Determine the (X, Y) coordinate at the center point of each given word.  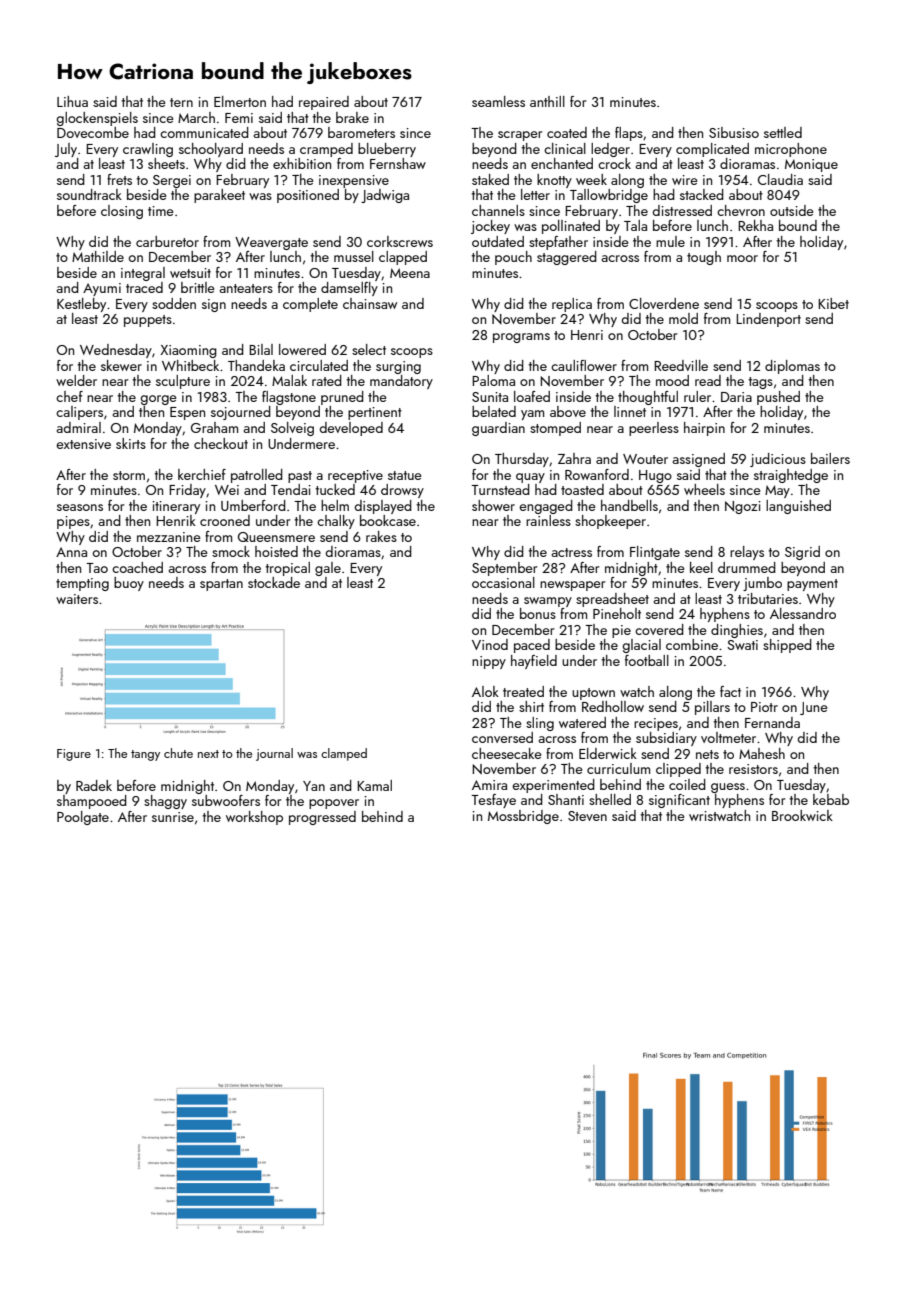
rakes (381, 536)
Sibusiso (734, 132)
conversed (502, 737)
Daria (736, 397)
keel (701, 567)
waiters (77, 599)
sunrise (173, 817)
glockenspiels (97, 119)
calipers (79, 413)
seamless (498, 101)
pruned (342, 398)
